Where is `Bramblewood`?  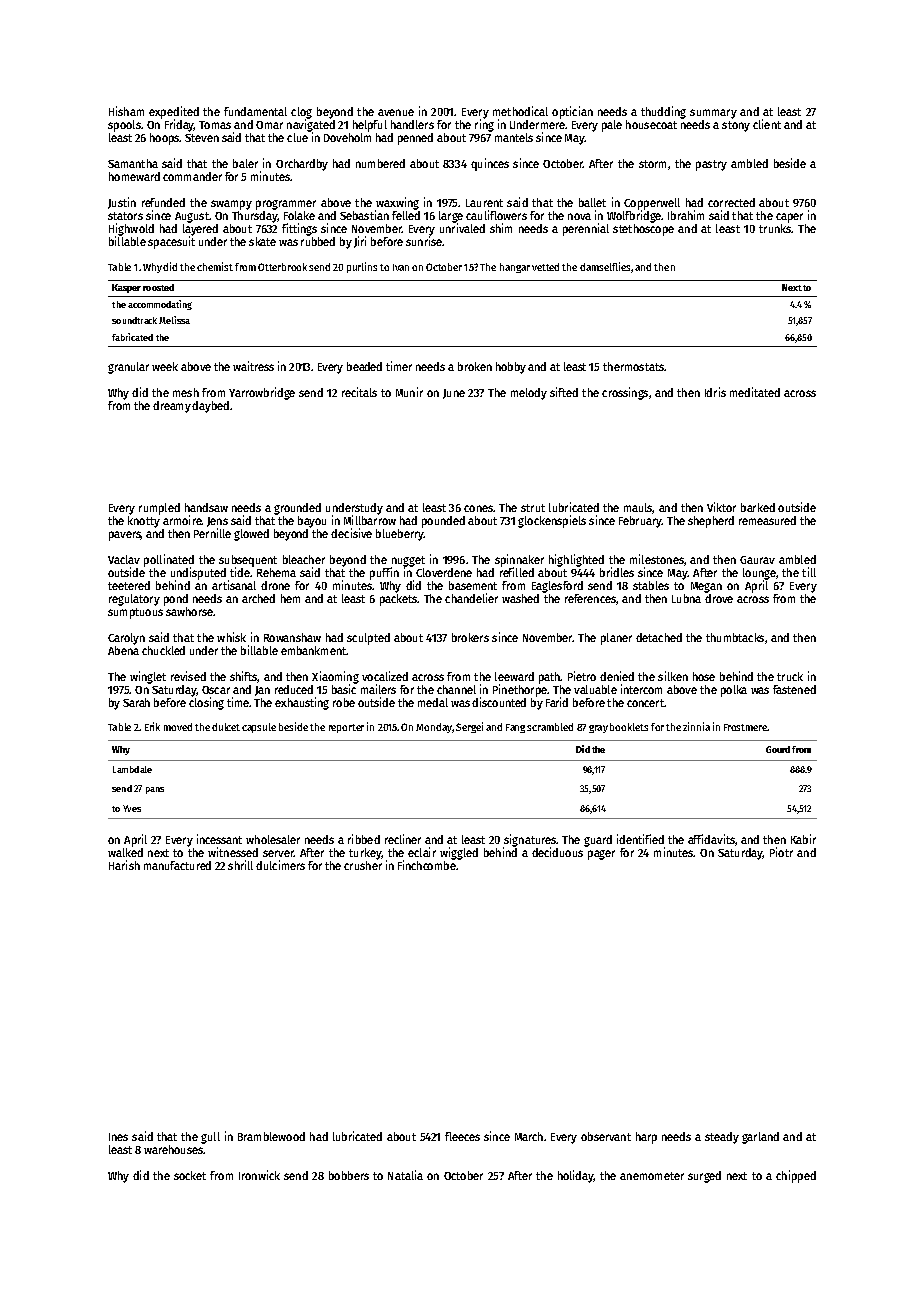
Bramblewood is located at coordinates (271, 1136).
